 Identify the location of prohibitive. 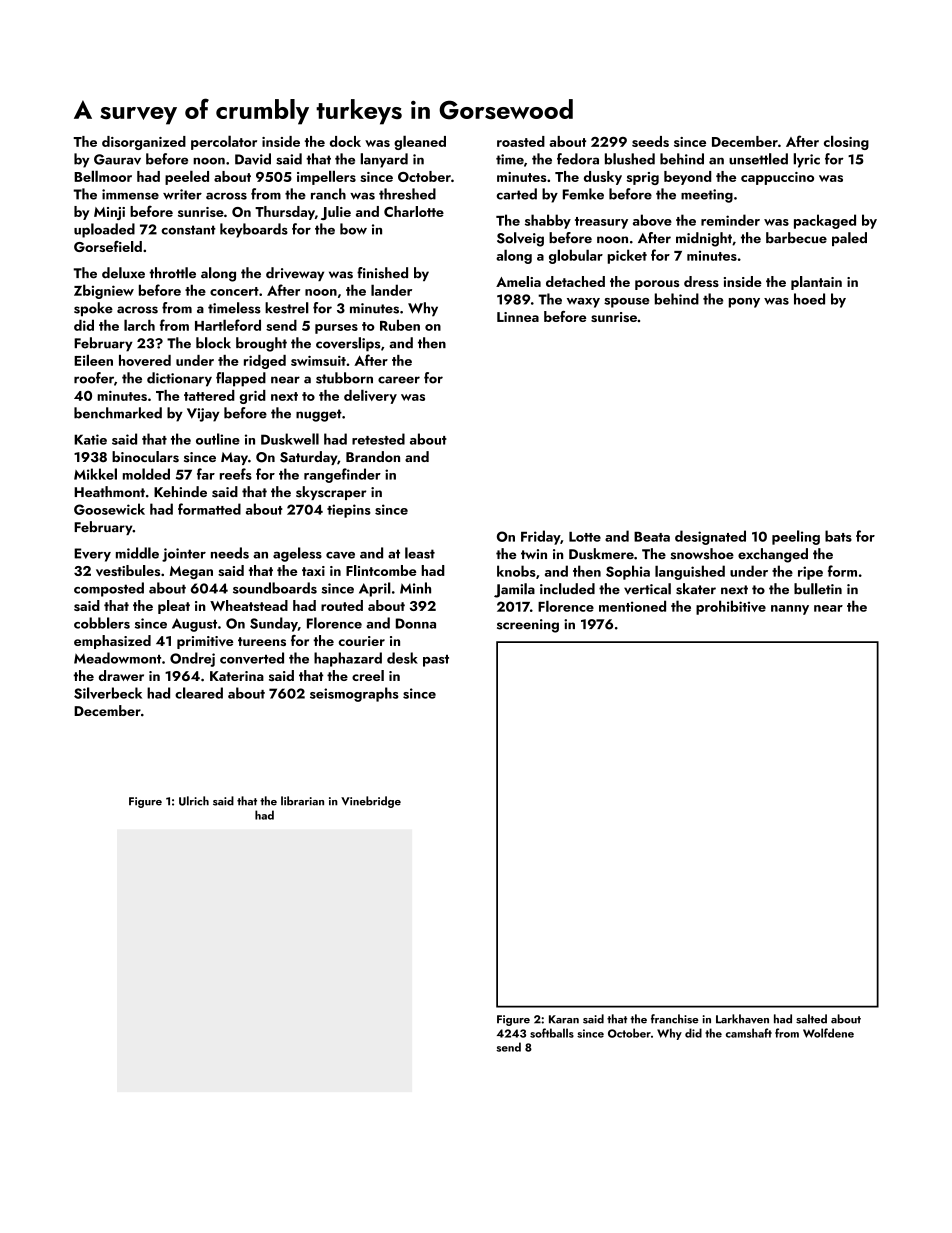
(731, 607).
